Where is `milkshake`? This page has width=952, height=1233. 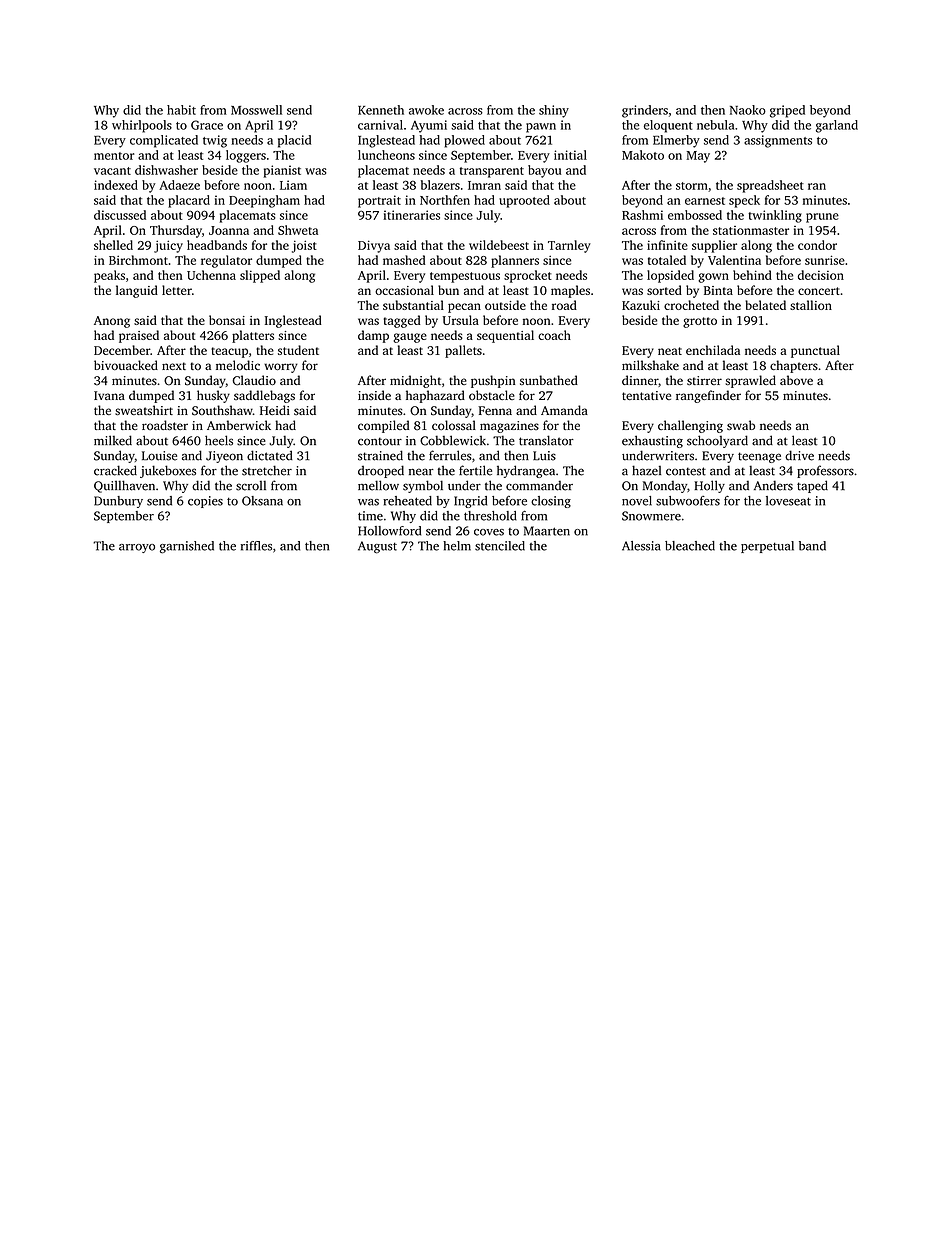 milkshake is located at coordinates (650, 365).
